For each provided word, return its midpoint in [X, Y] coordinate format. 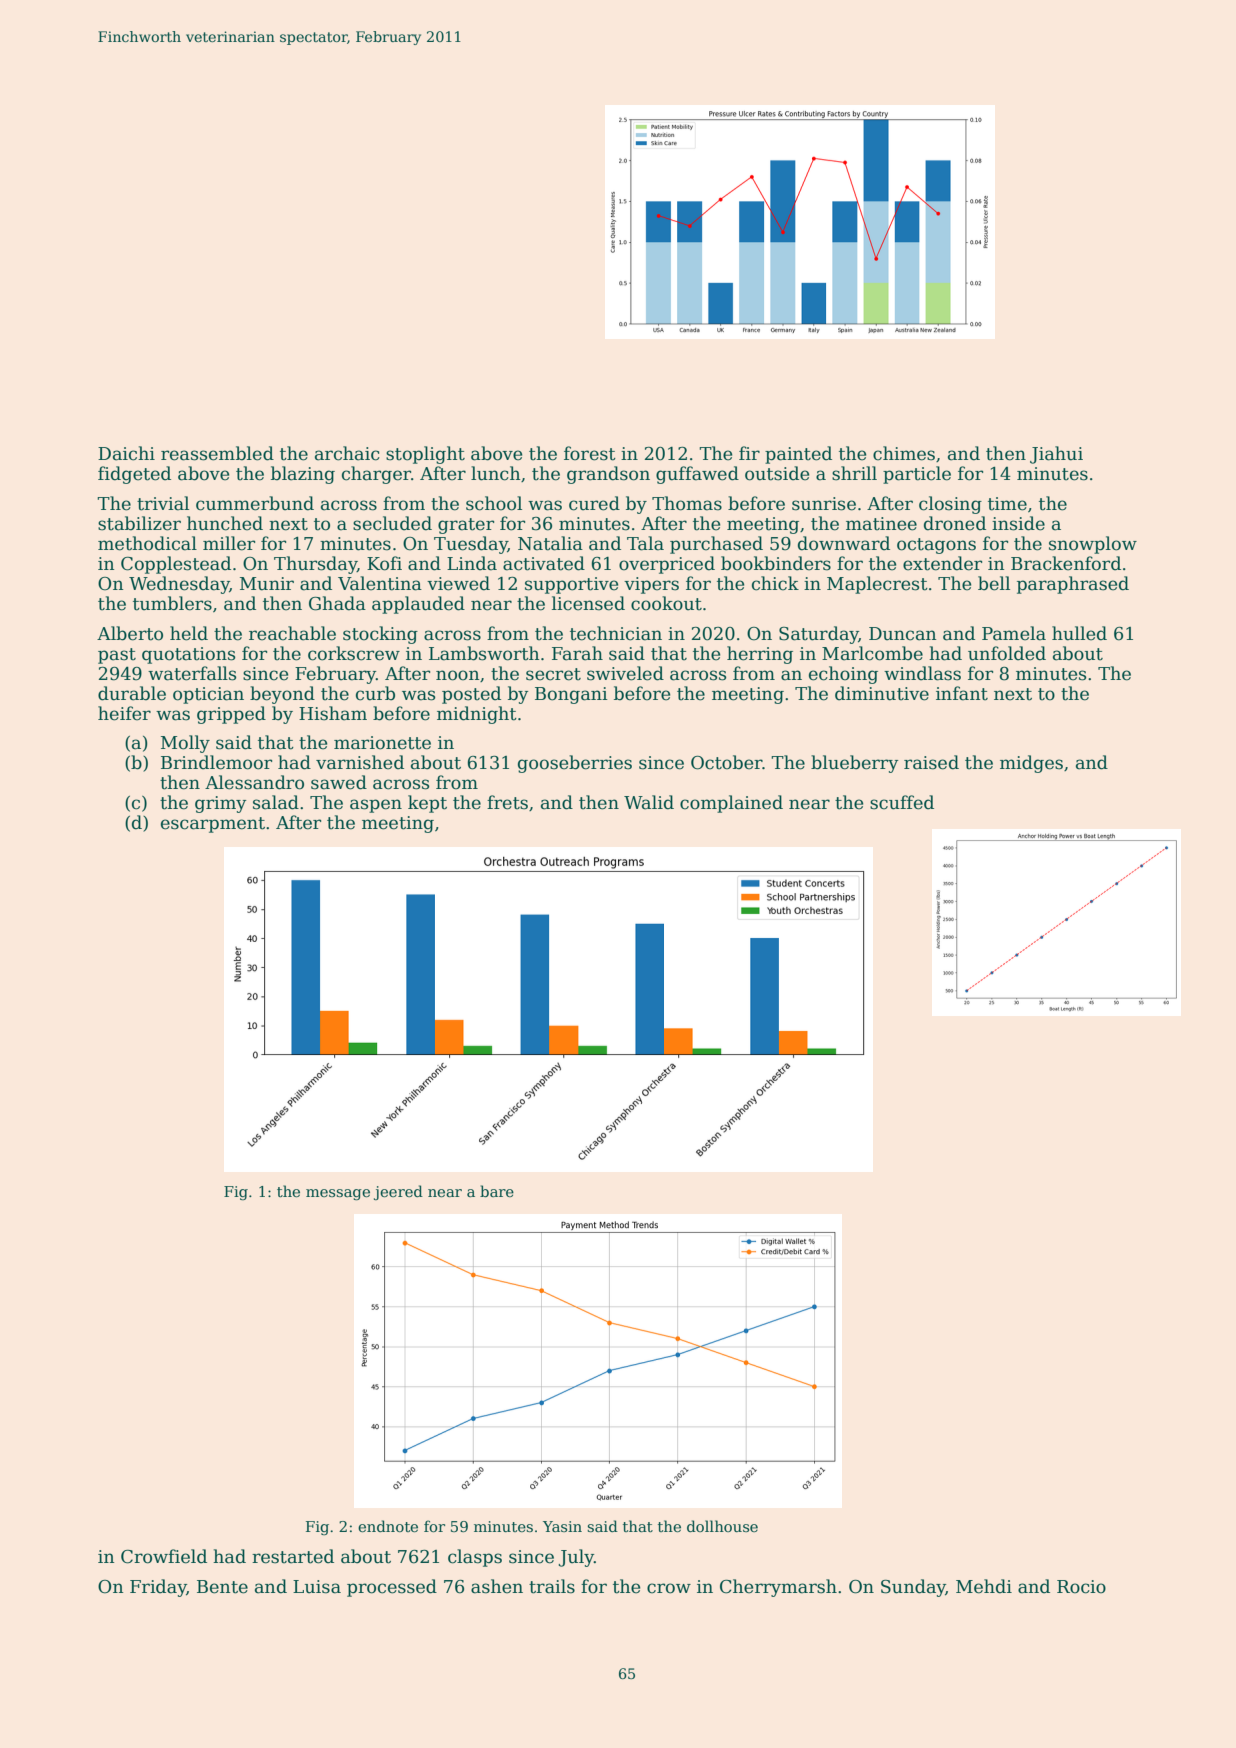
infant [962, 693]
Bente [222, 1587]
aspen [376, 806]
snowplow [1093, 545]
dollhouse [722, 1526]
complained [731, 804]
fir [749, 453]
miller [229, 543]
